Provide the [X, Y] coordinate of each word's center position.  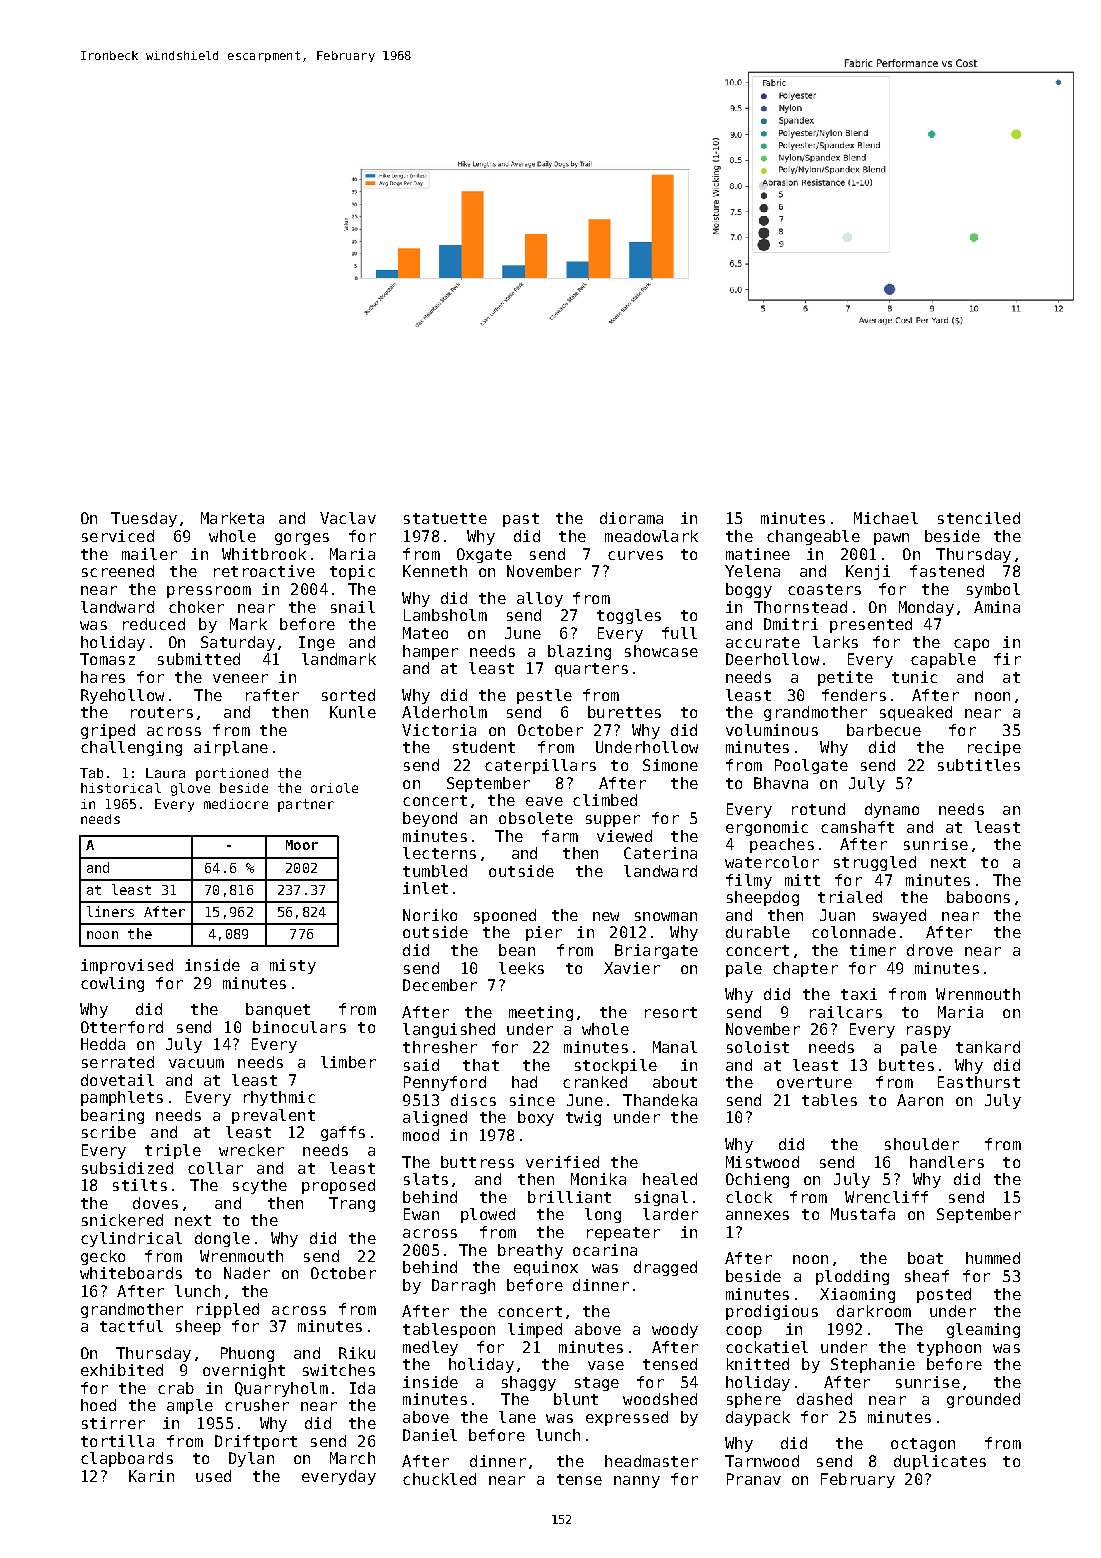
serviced [118, 536]
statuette [445, 518]
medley [430, 1348]
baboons [978, 897]
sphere [754, 1400]
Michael [886, 518]
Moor [302, 845]
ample [190, 1406]
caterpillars [540, 766]
